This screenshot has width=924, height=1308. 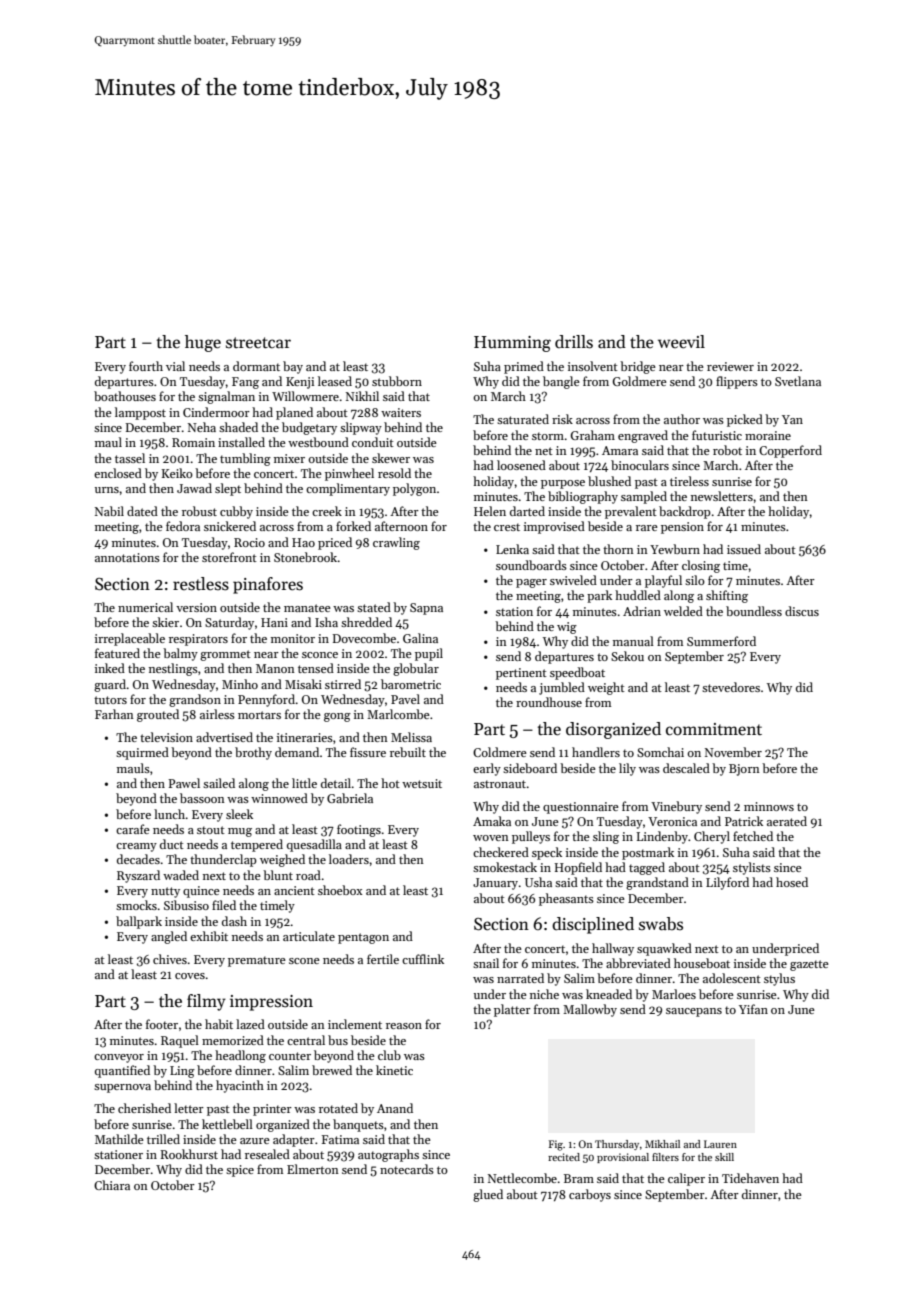 I want to click on Humming, so click(x=512, y=344).
